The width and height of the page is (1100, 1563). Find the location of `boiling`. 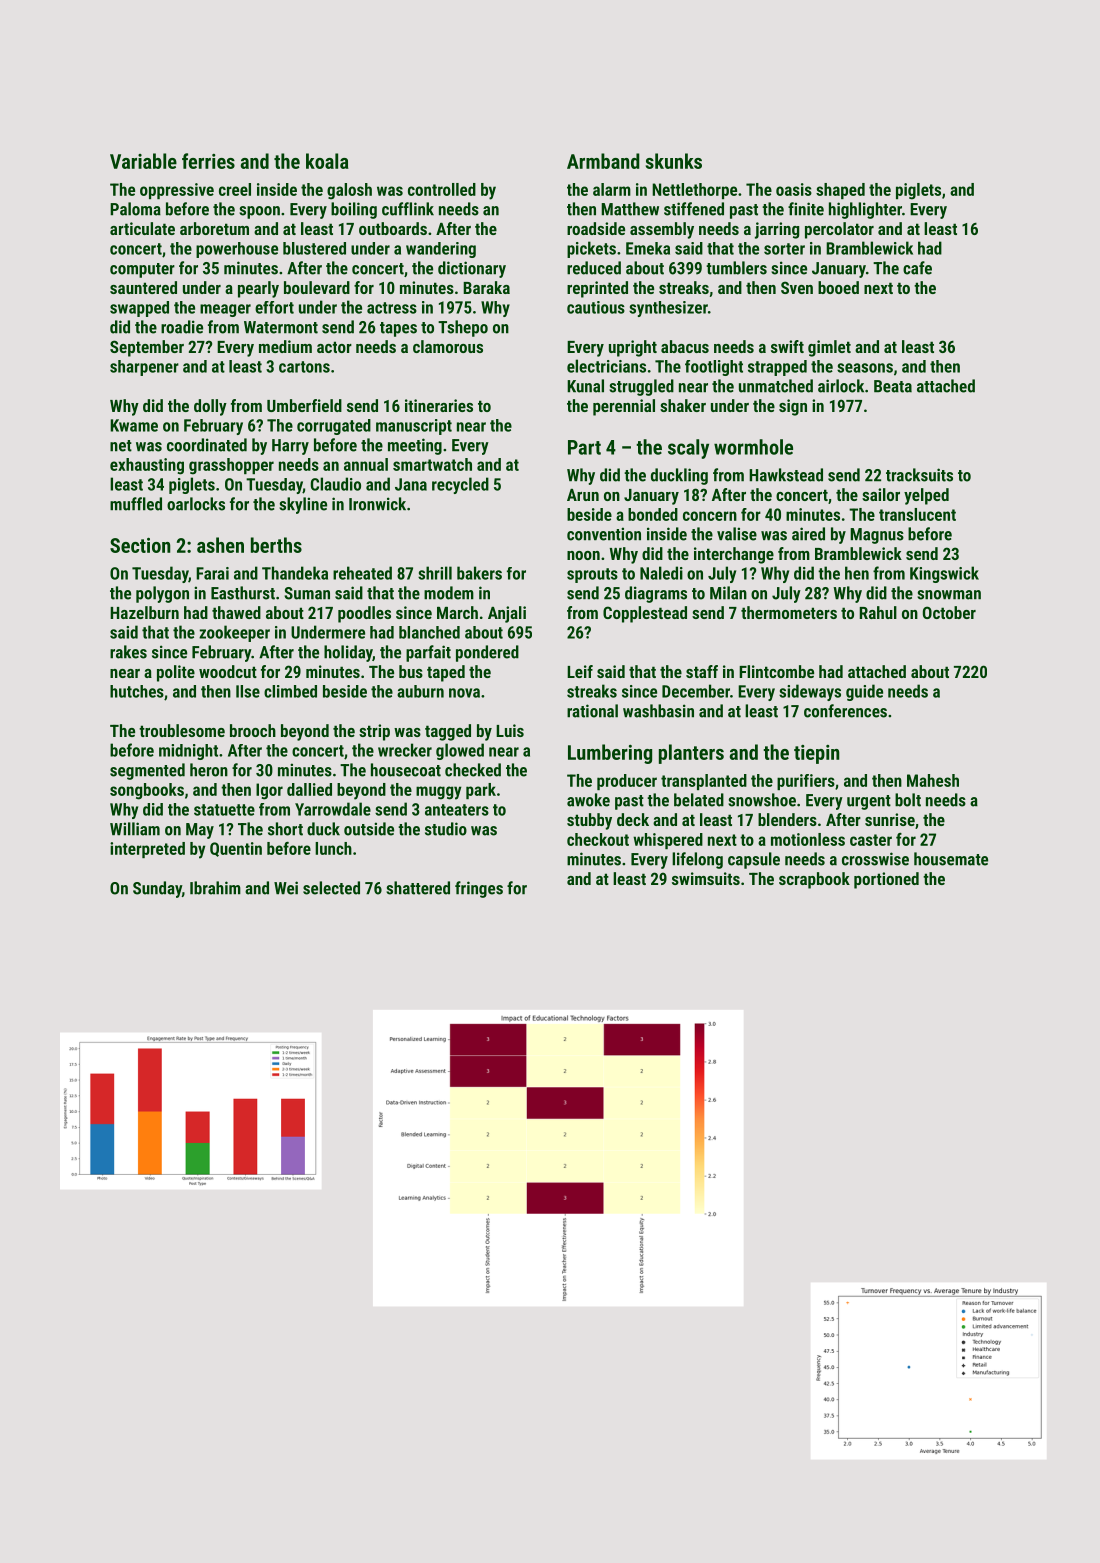

boiling is located at coordinates (354, 210).
